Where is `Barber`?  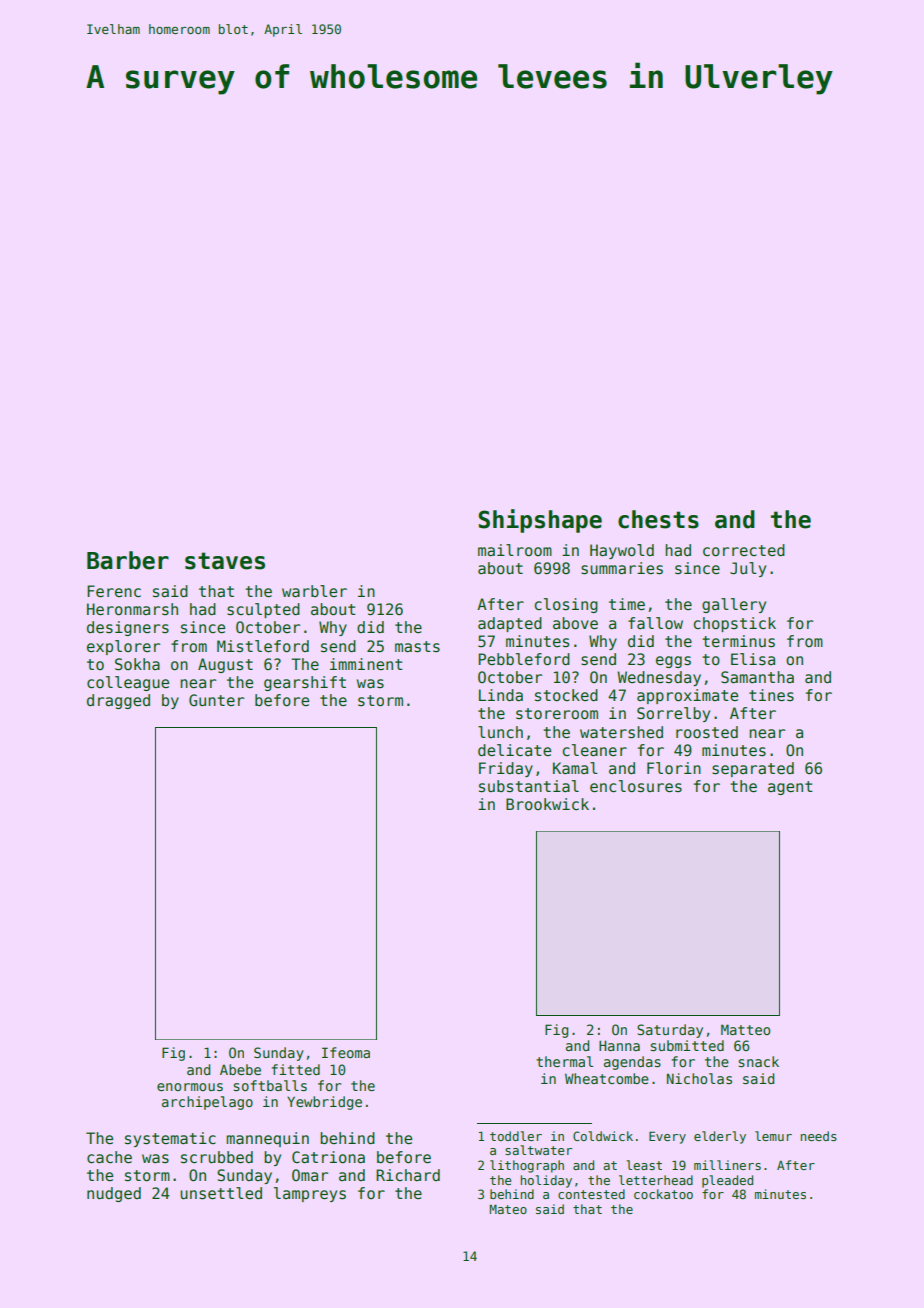 Barber is located at coordinates (128, 560).
